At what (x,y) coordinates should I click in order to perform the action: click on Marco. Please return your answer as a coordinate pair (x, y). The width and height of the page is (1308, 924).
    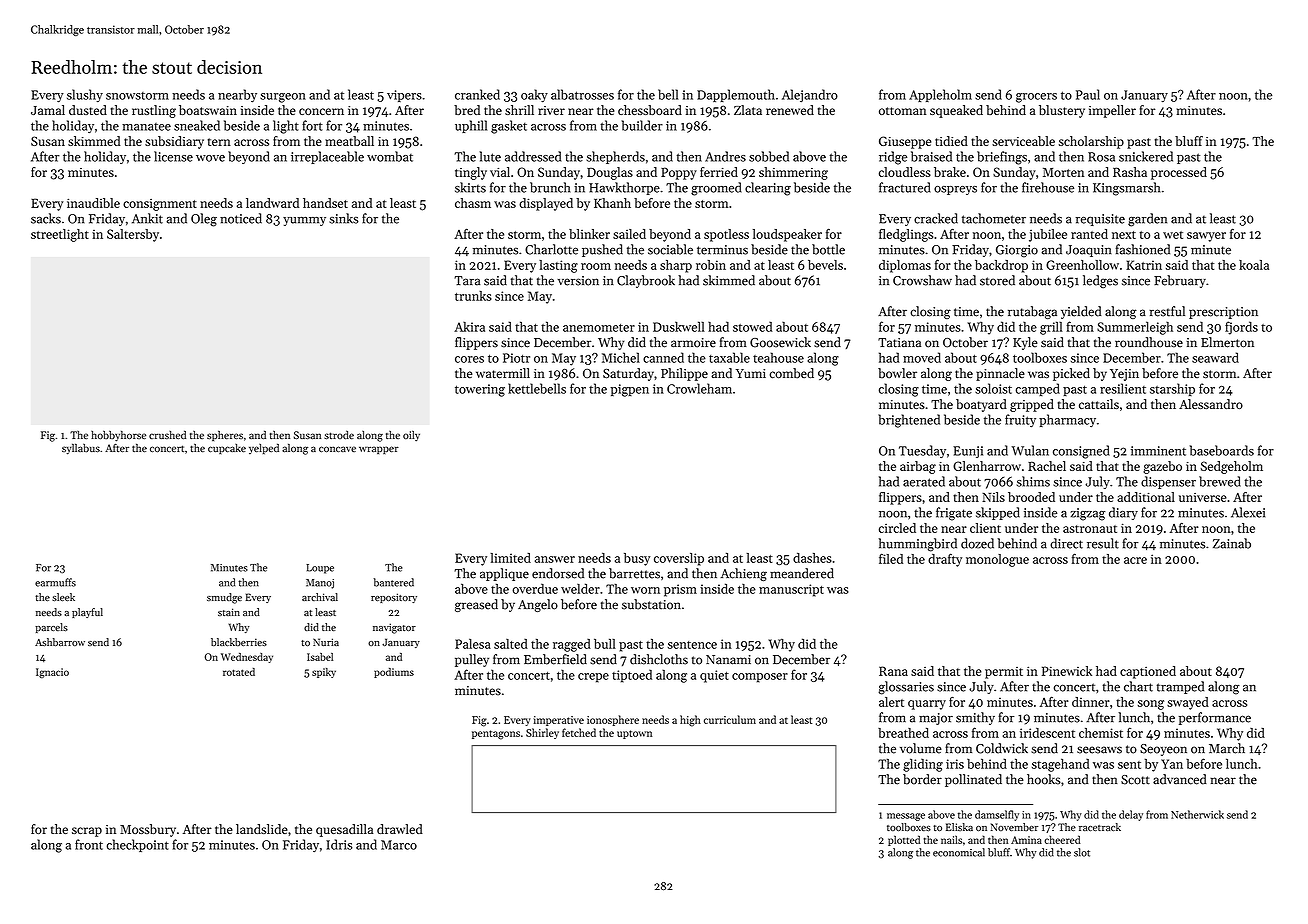
    Looking at the image, I should click on (399, 845).
